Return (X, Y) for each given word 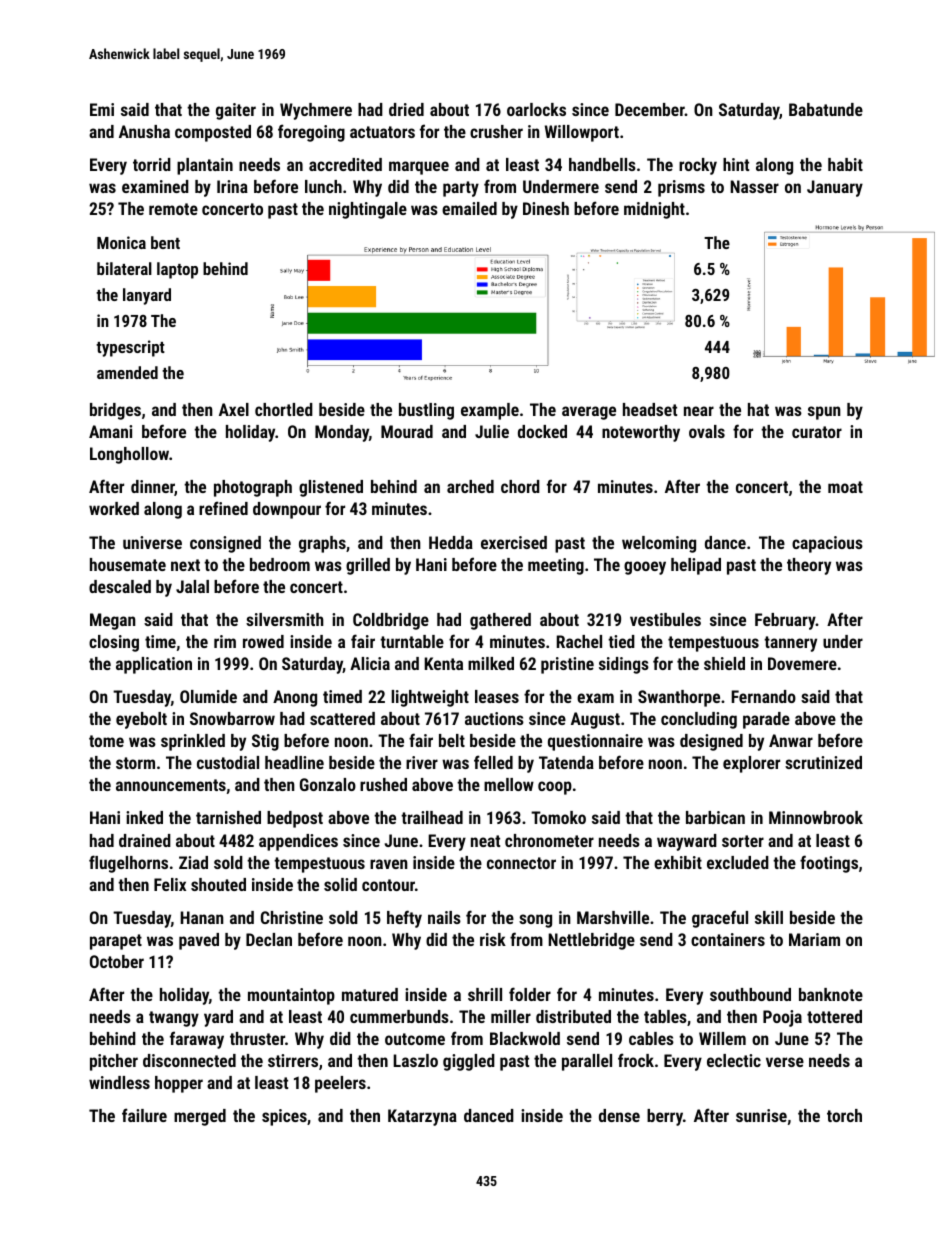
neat (485, 841)
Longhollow (129, 455)
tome (106, 741)
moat (845, 487)
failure (144, 1115)
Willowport (582, 133)
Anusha (144, 131)
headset (650, 409)
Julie (492, 431)
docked (542, 431)
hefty (404, 919)
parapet (116, 942)
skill (769, 917)
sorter (743, 841)
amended (127, 372)
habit (845, 164)
